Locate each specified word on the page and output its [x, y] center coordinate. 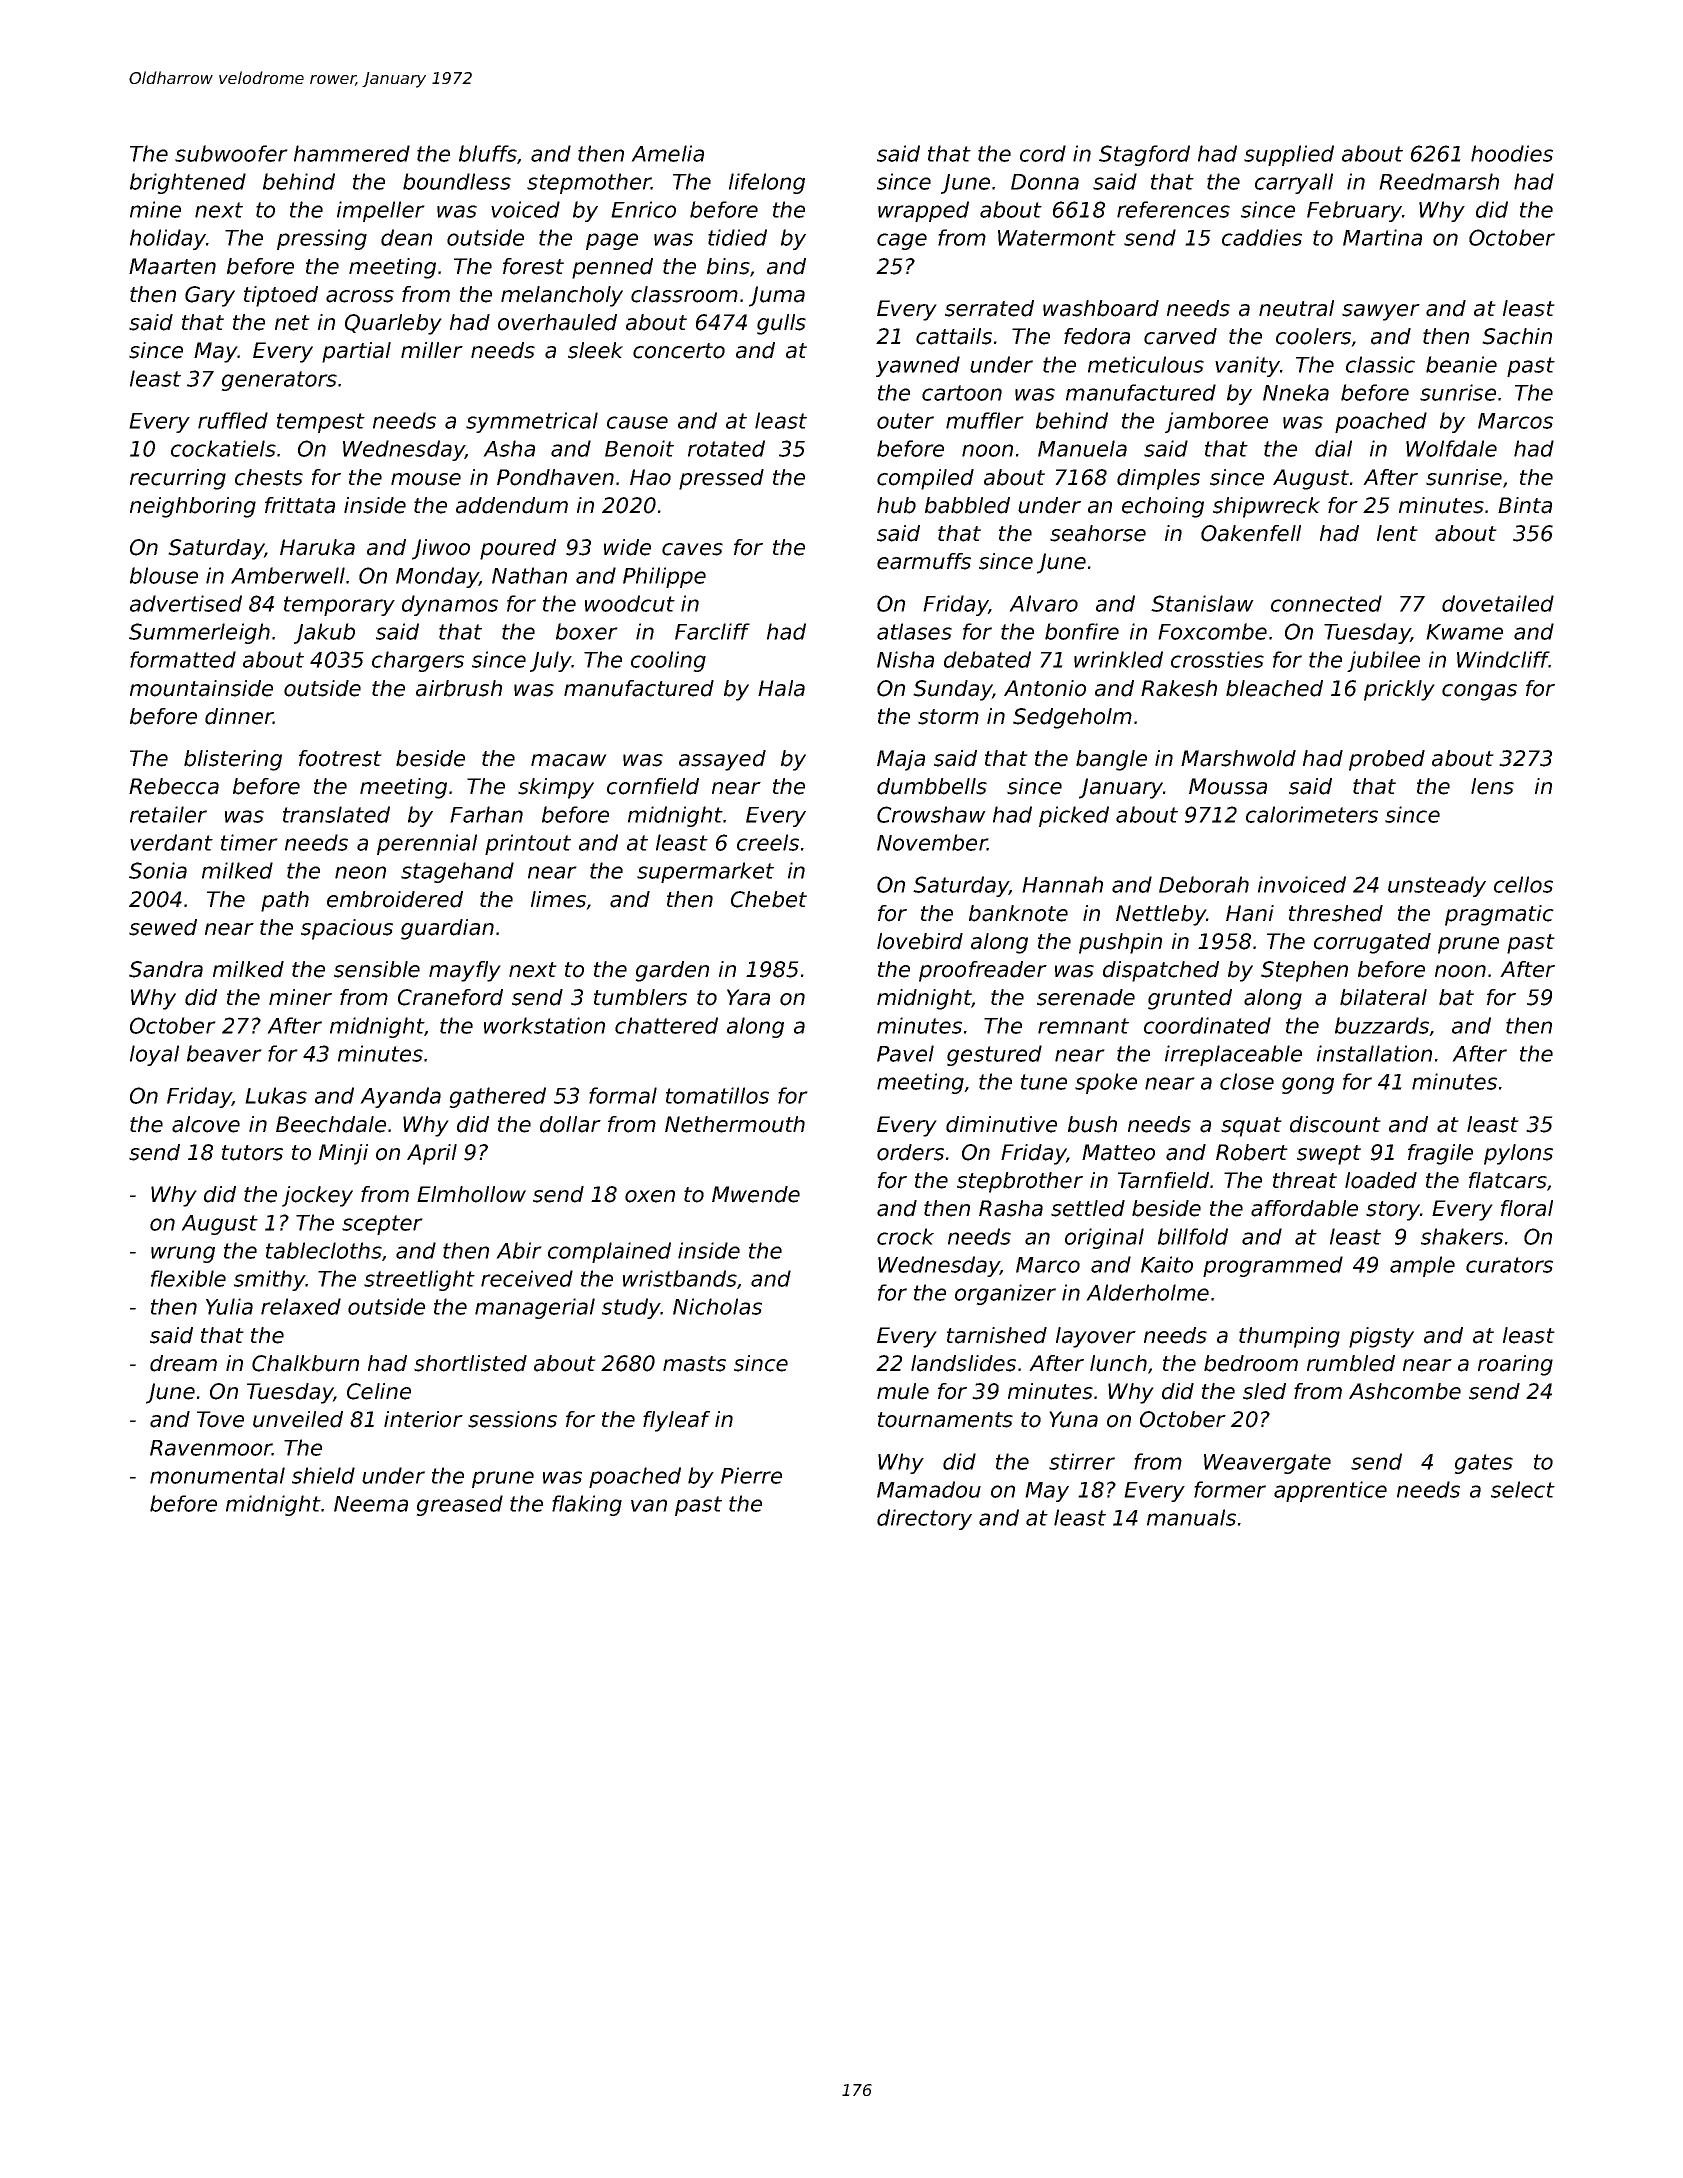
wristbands [680, 1278]
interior [423, 1419]
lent [1397, 533]
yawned [918, 366]
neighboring [193, 507]
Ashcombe [1405, 1391]
